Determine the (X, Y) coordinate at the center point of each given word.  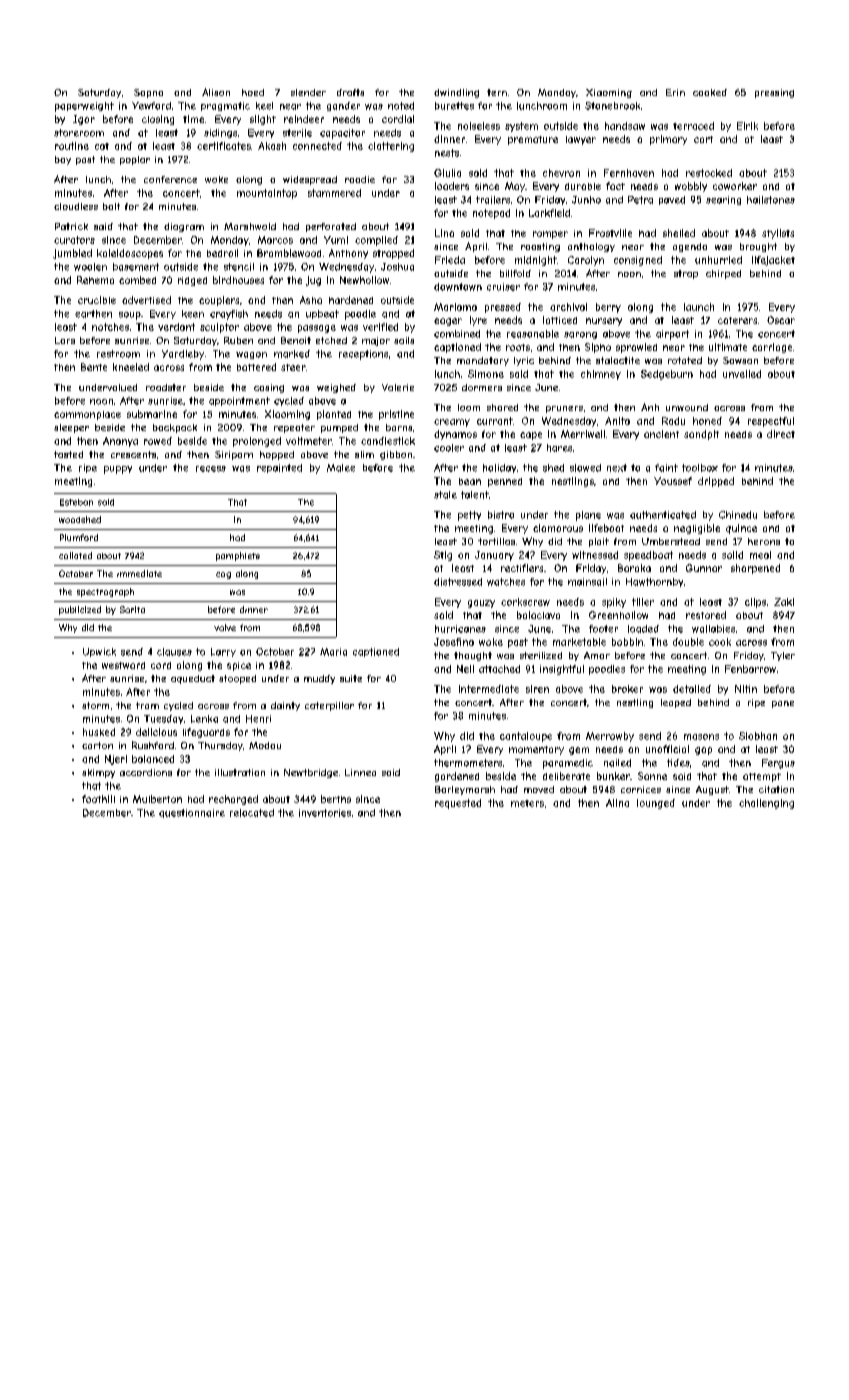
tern (497, 92)
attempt (762, 777)
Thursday (220, 746)
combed (137, 280)
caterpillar (329, 706)
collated (75, 555)
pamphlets (238, 556)
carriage (772, 348)
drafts (350, 92)
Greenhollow (618, 615)
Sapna (148, 93)
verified (380, 327)
